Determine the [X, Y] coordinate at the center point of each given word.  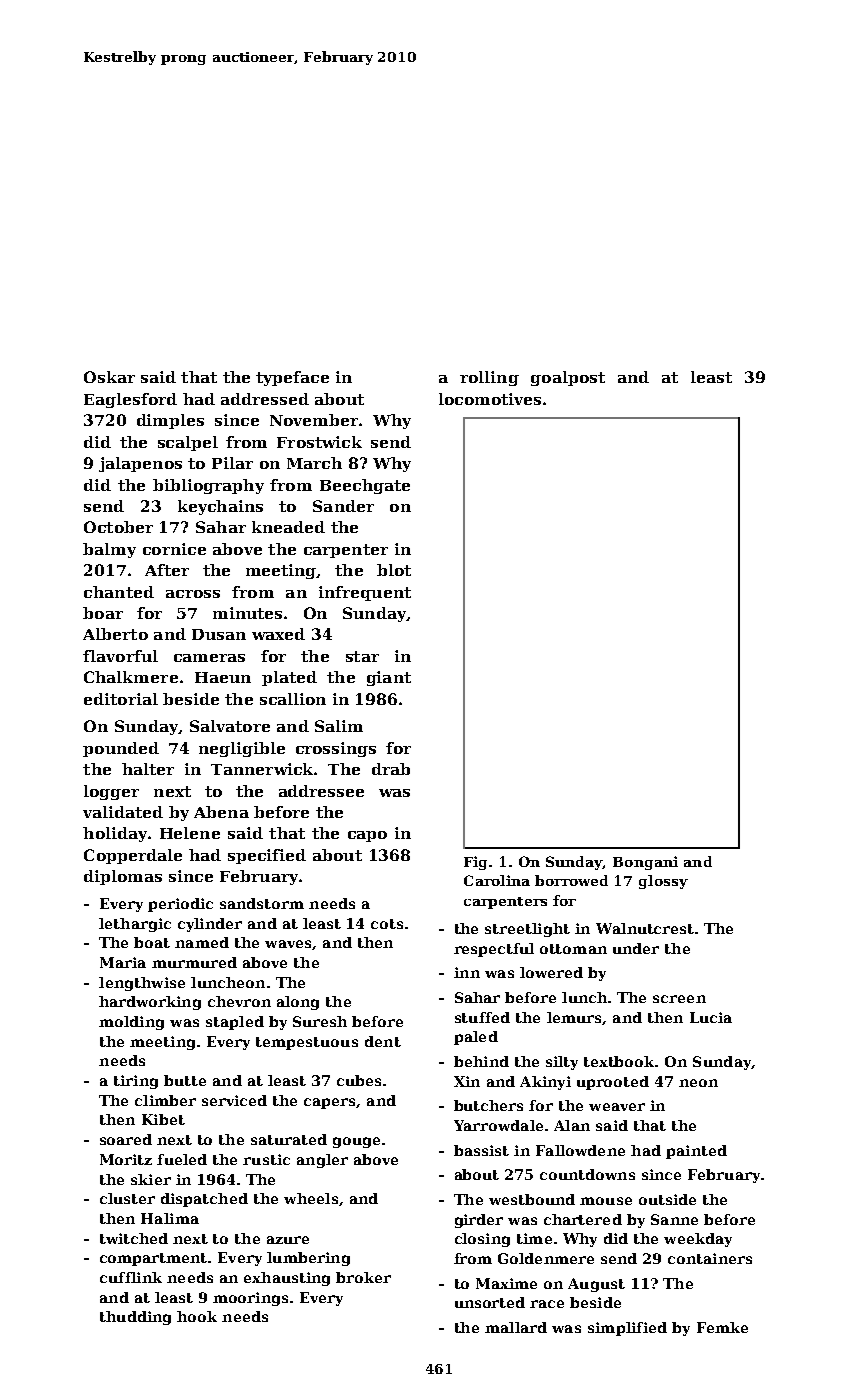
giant [389, 678]
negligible [242, 749]
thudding [135, 1318]
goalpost [568, 378]
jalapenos [140, 464]
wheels [311, 1198]
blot [394, 570]
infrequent [365, 593]
